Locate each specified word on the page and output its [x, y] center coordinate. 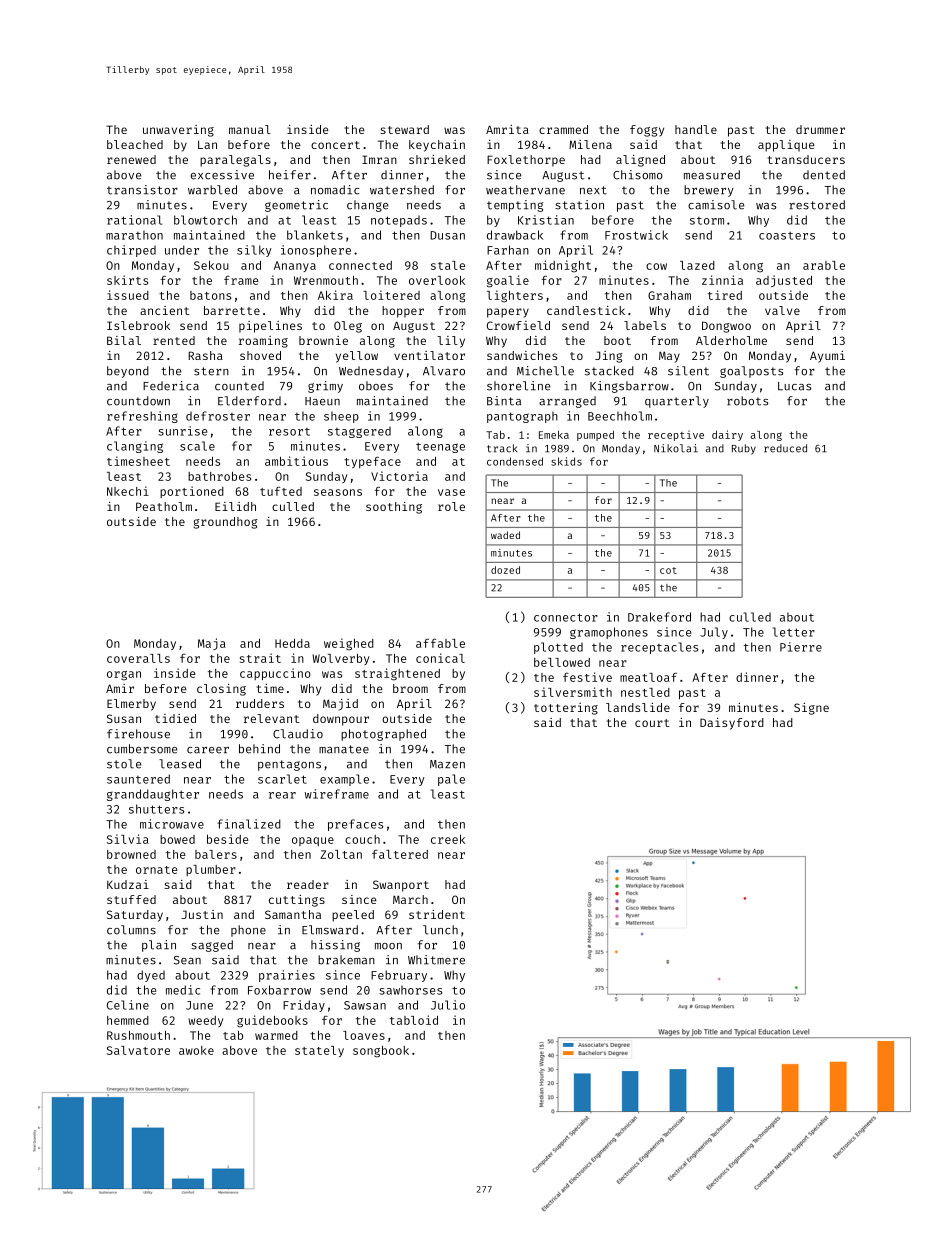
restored [817, 205]
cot [668, 570]
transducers [806, 159]
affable [440, 643]
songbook [381, 1052]
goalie [508, 281]
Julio [448, 1005]
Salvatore [138, 1050]
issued [128, 295]
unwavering [178, 131]
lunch [440, 930]
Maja [212, 644]
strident [437, 914]
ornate [157, 870]
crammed [563, 129]
